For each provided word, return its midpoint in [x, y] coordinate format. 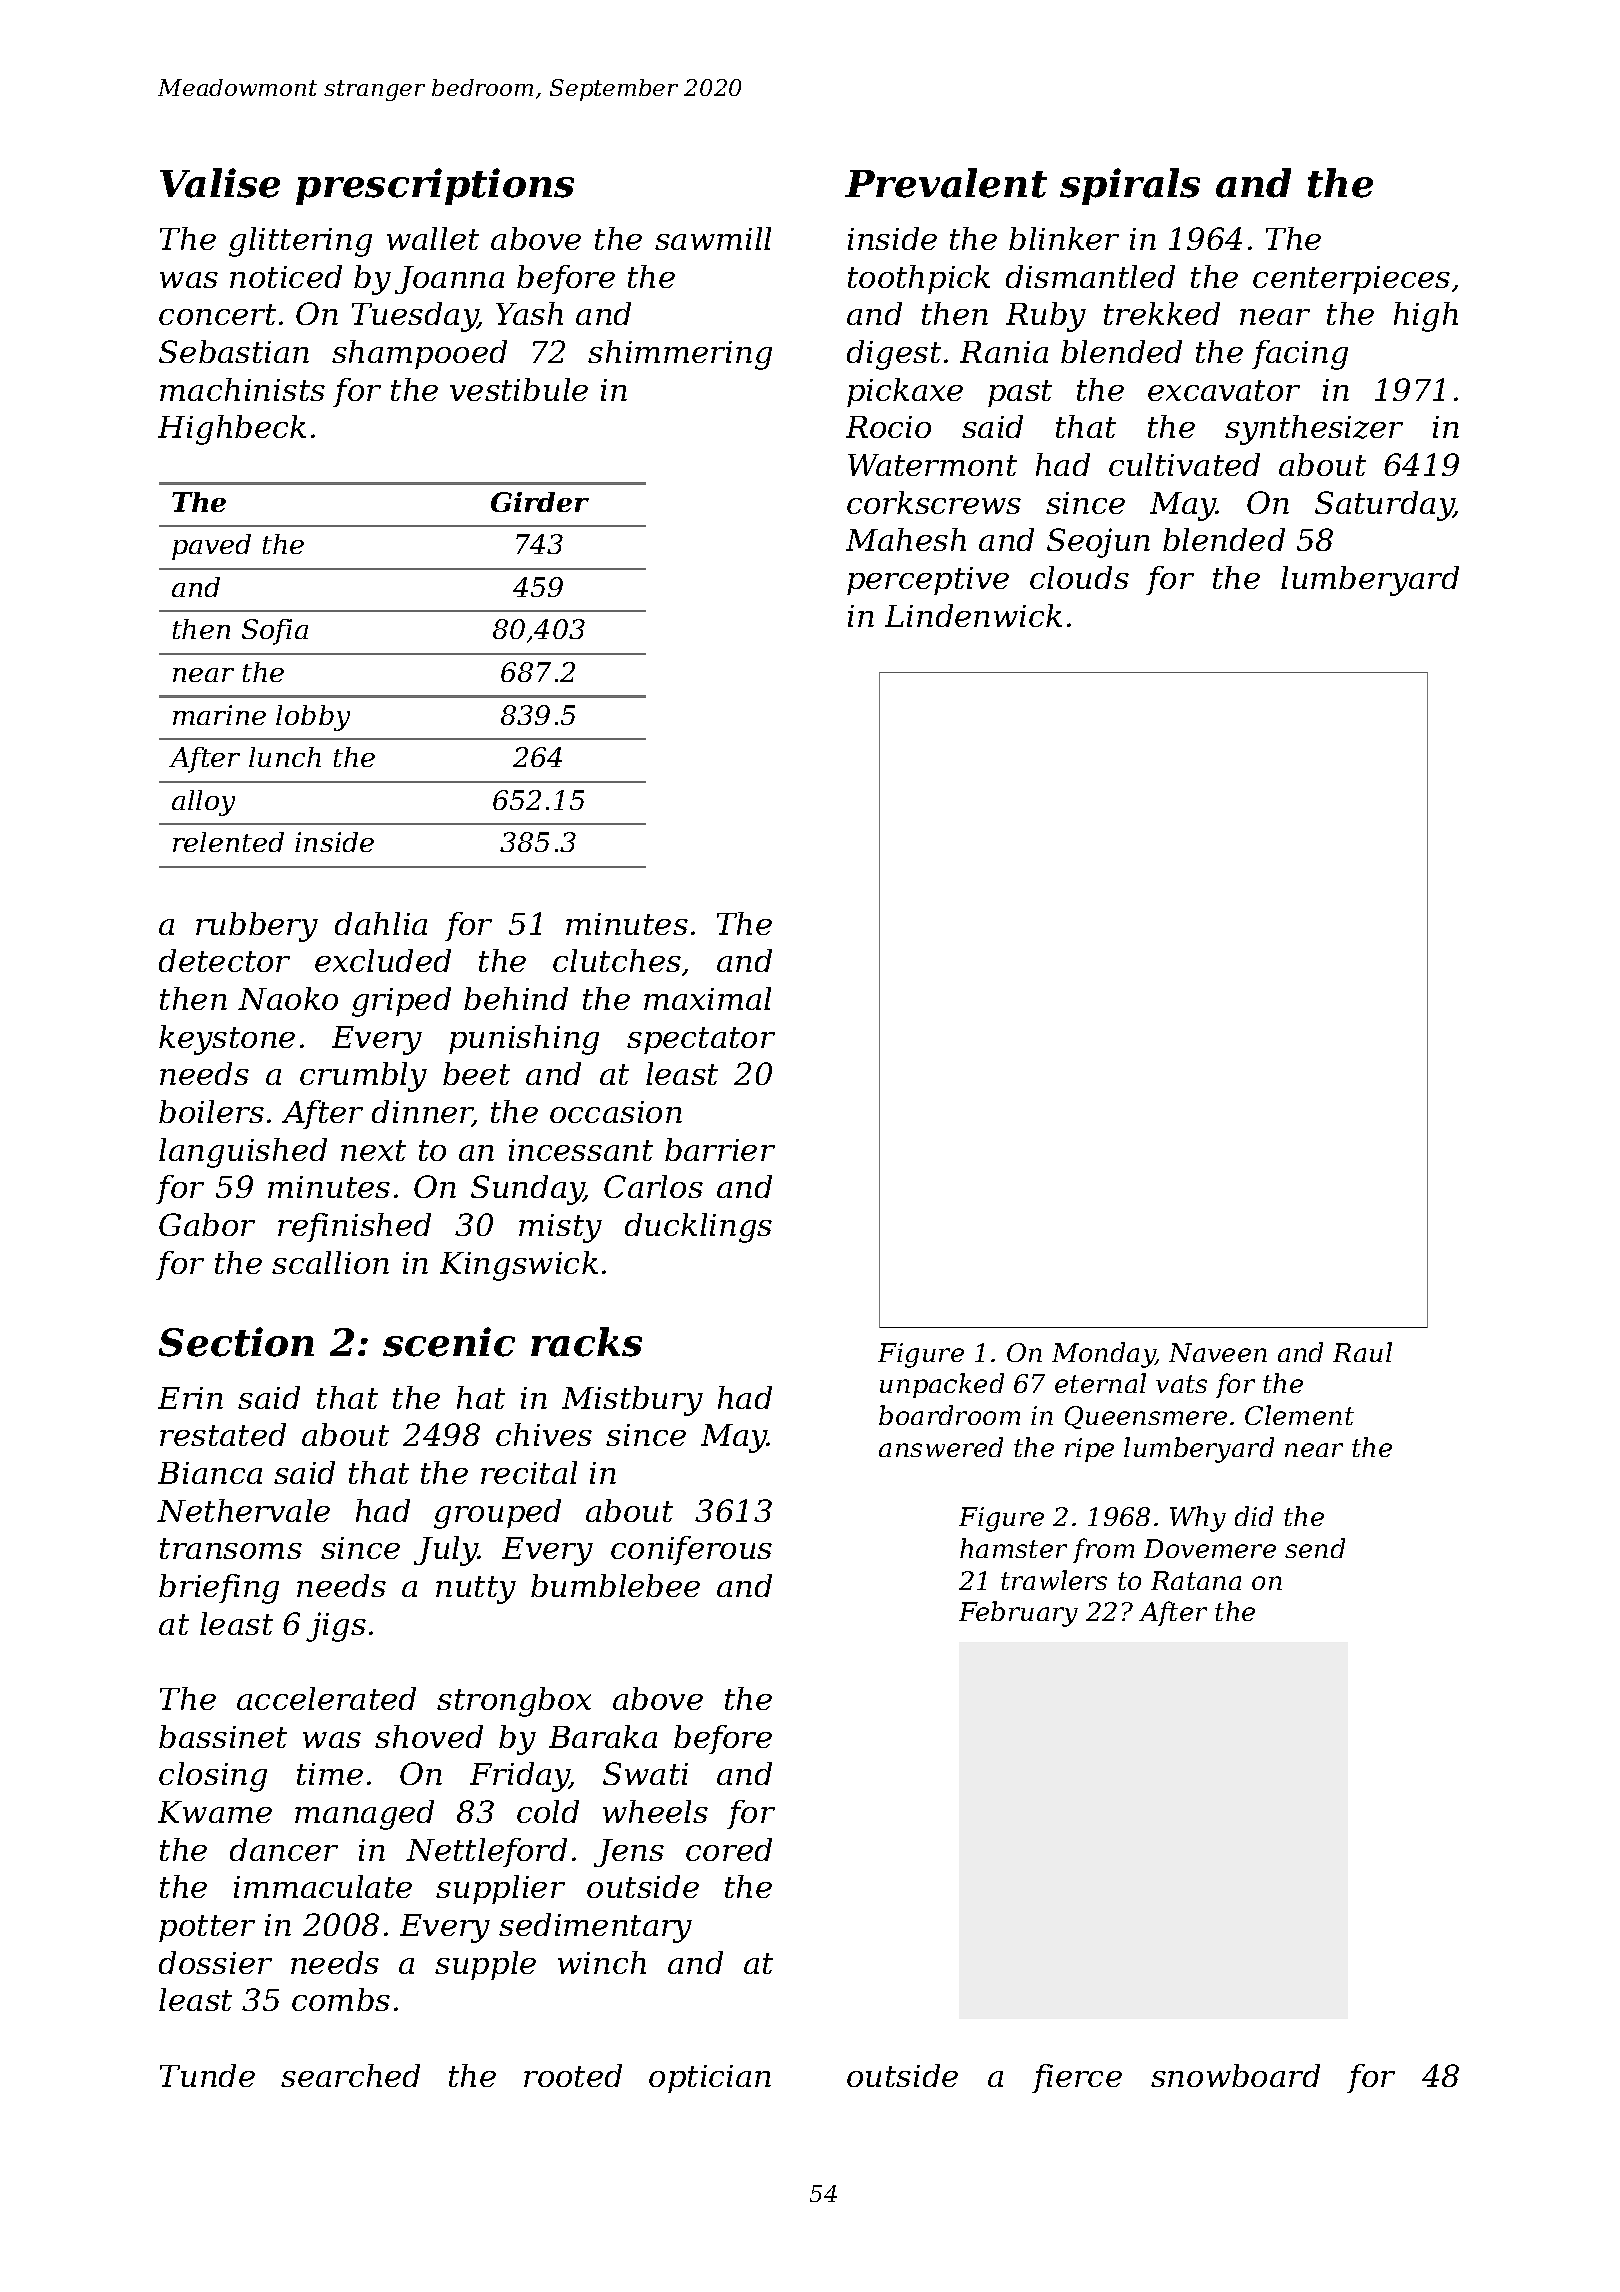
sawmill [713, 238]
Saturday [1384, 506]
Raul [1362, 1352]
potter [207, 1928]
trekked [1162, 313]
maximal [707, 998]
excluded [383, 960]
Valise [220, 183]
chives [544, 1434]
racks [586, 1342]
